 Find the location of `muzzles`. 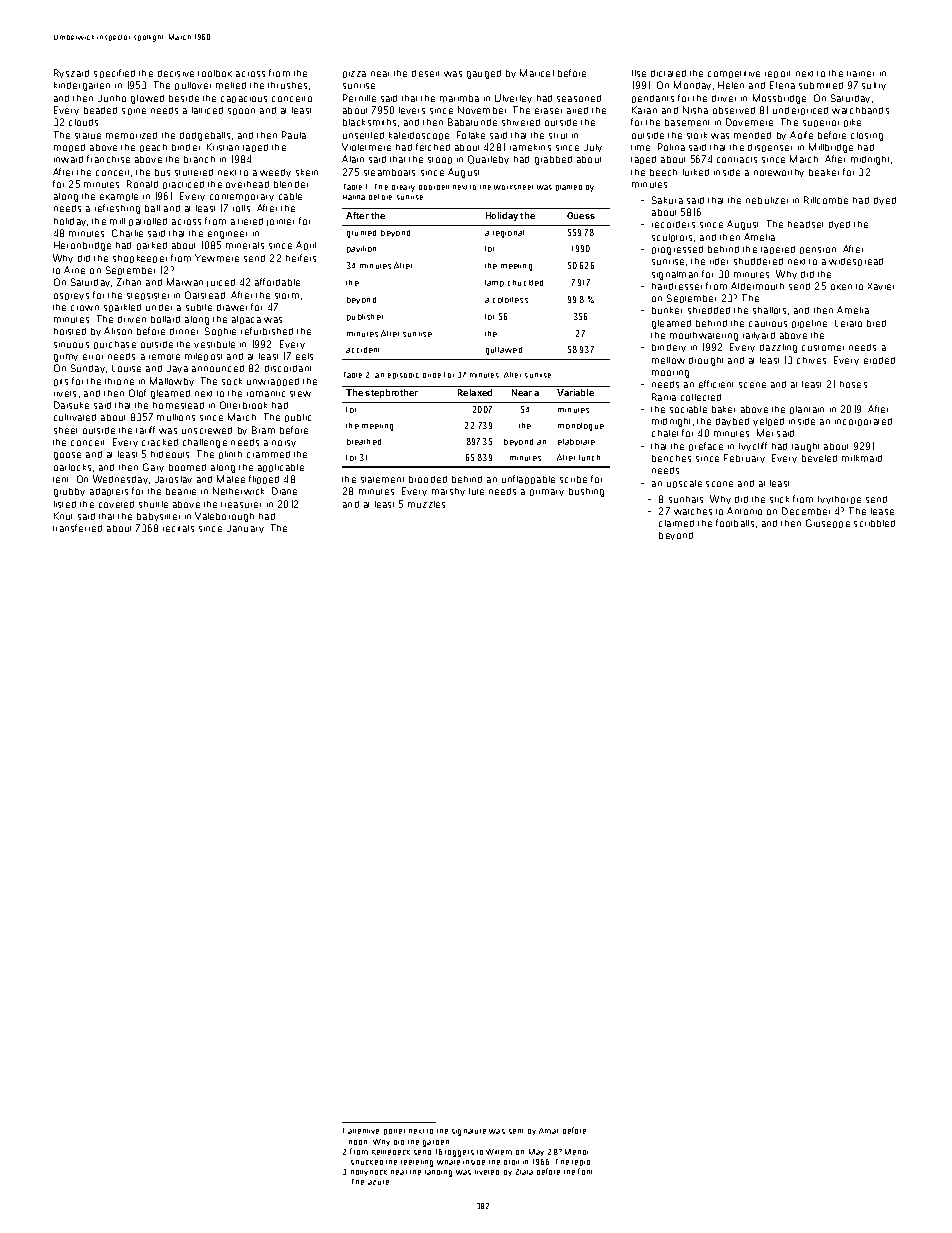

muzzles is located at coordinates (426, 504).
